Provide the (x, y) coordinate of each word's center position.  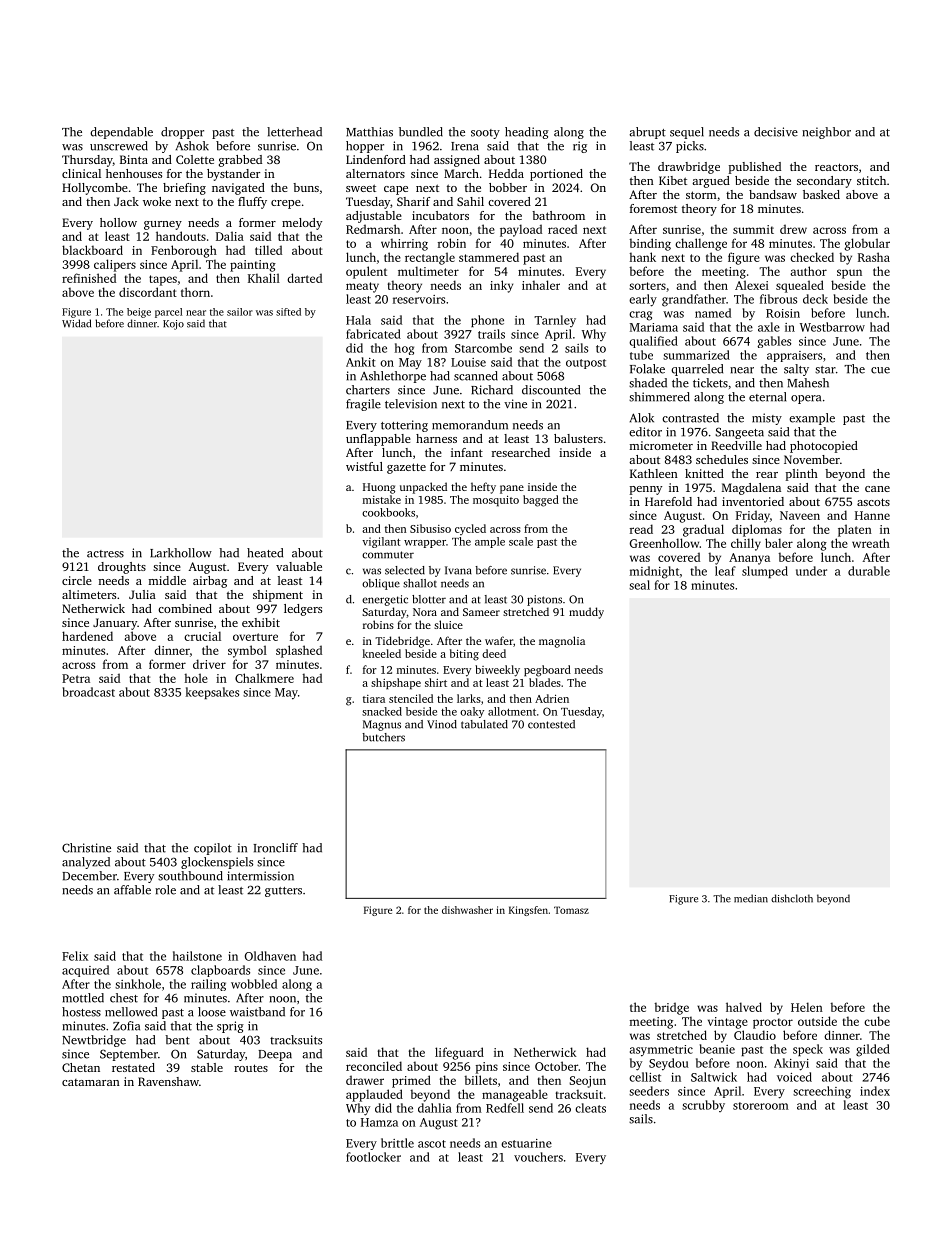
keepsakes (212, 693)
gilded (873, 1050)
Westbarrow (832, 327)
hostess (81, 1012)
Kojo (173, 325)
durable (869, 571)
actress (105, 554)
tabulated (484, 724)
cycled (470, 529)
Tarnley (555, 321)
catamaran (91, 1082)
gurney (163, 225)
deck (815, 299)
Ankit (361, 362)
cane (877, 489)
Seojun (587, 1082)
